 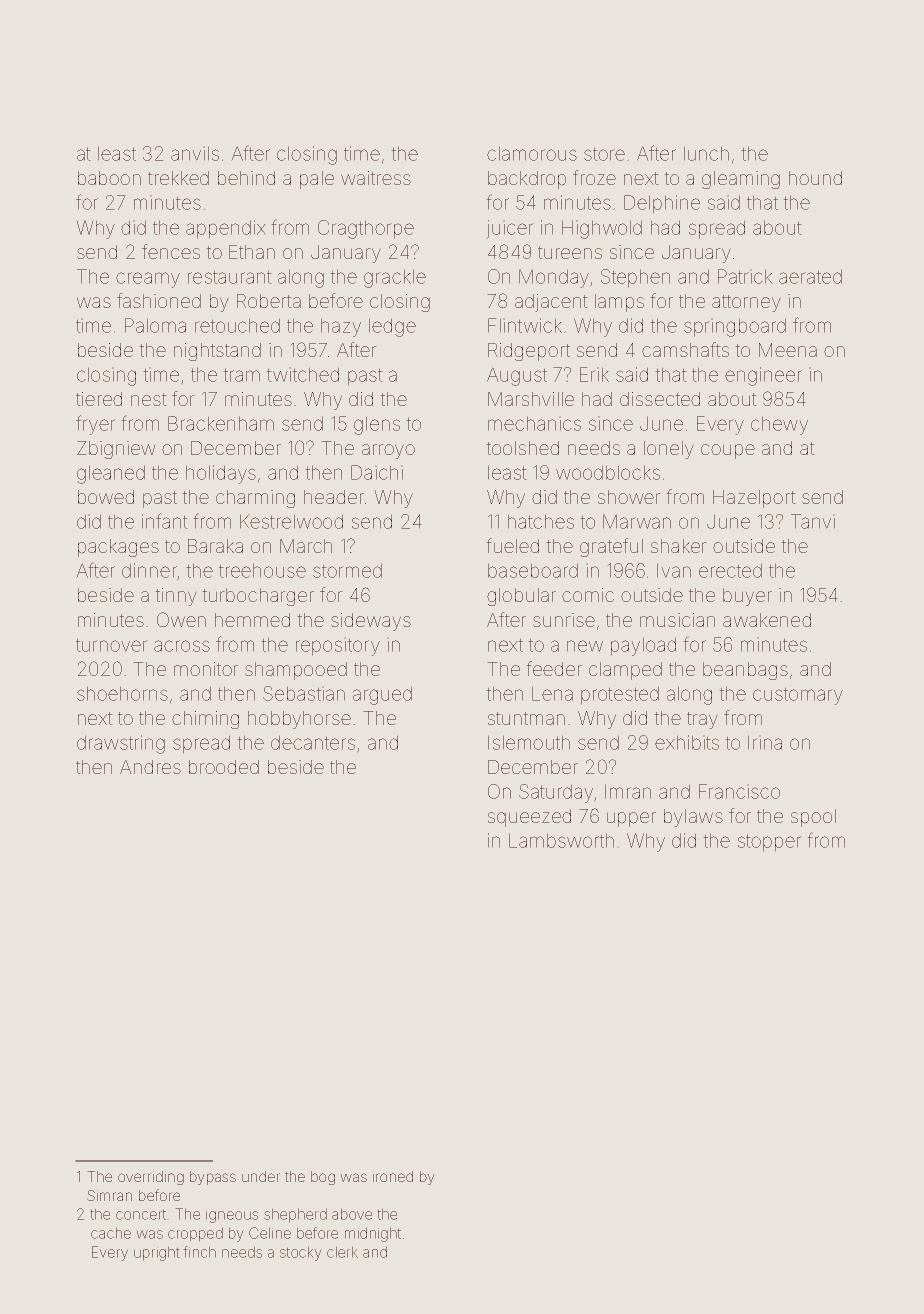 I want to click on lunch, so click(x=706, y=154).
